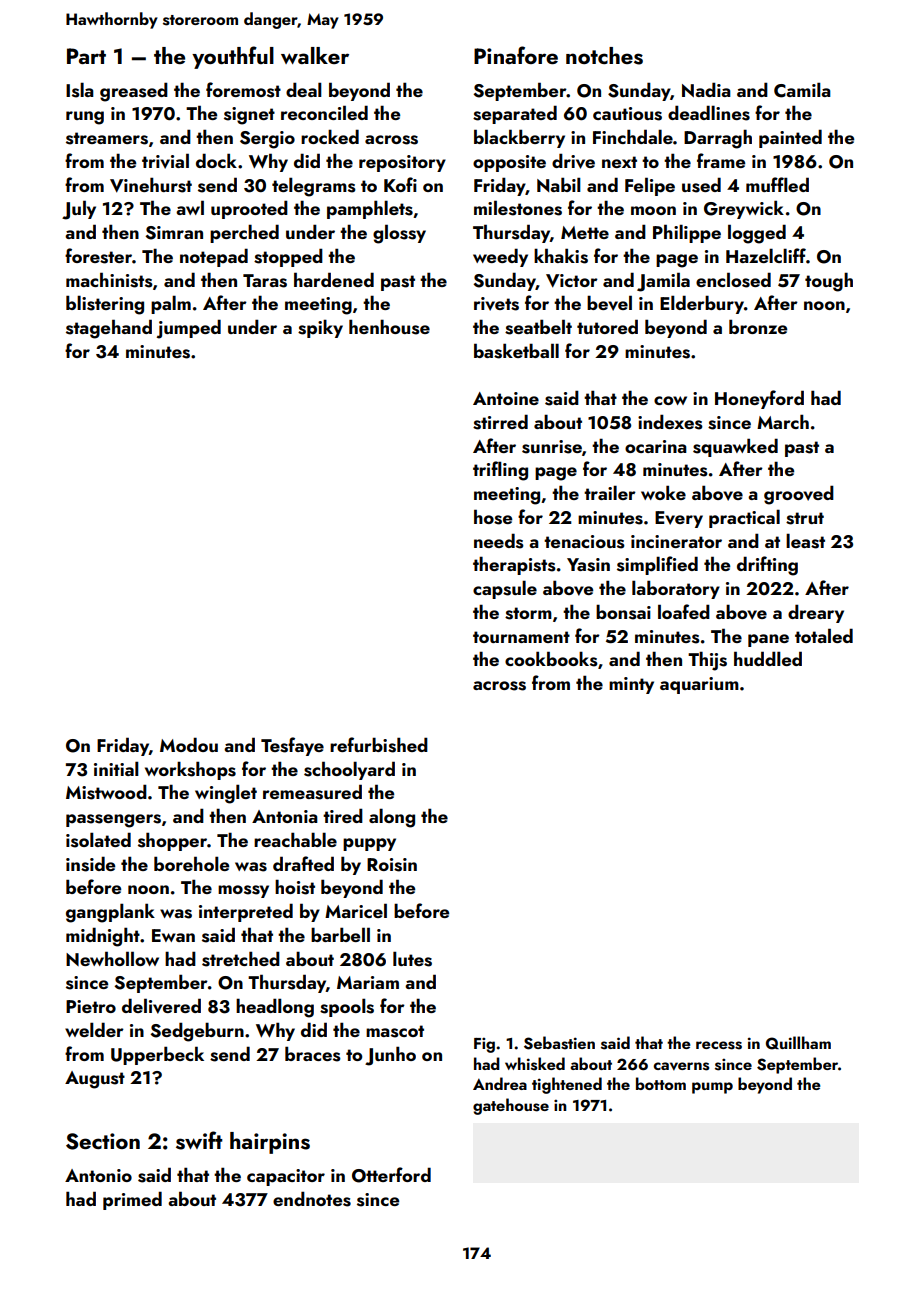 This screenshot has height=1308, width=924. I want to click on Maricel, so click(356, 910).
